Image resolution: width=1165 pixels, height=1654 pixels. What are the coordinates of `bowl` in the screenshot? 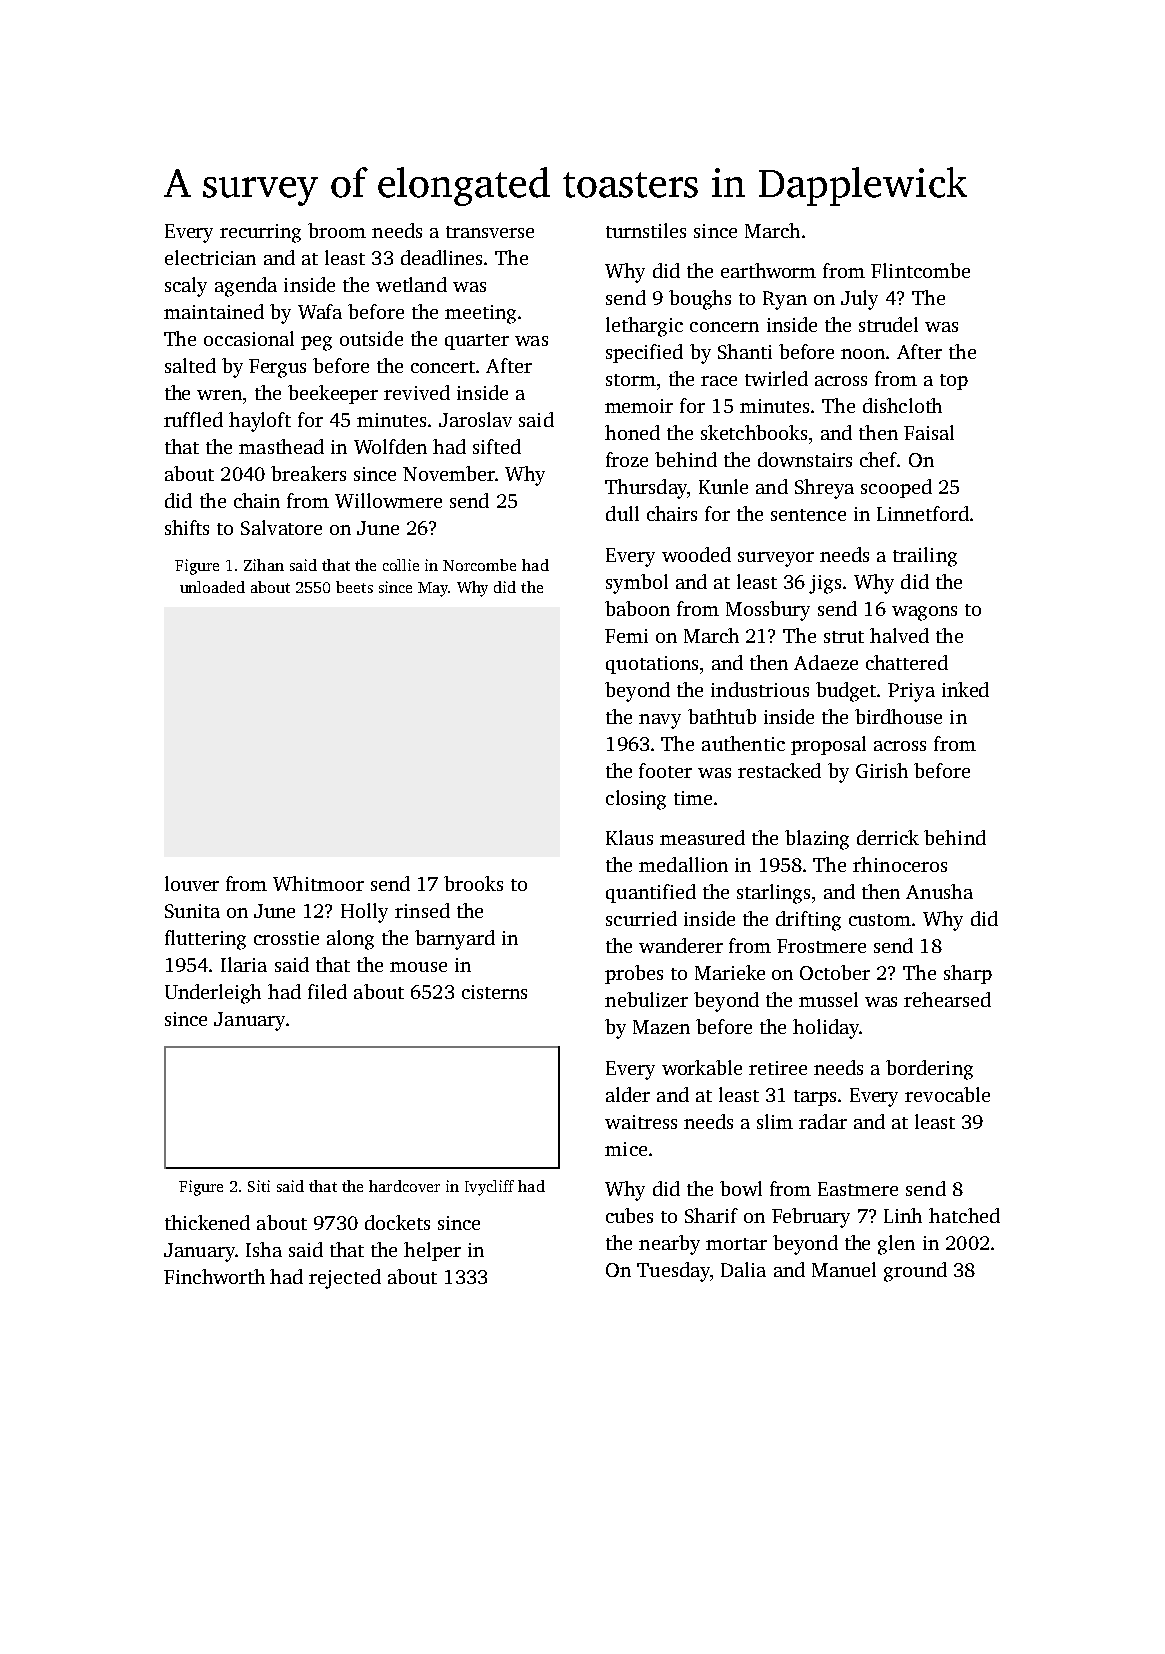 It's located at (741, 1188).
